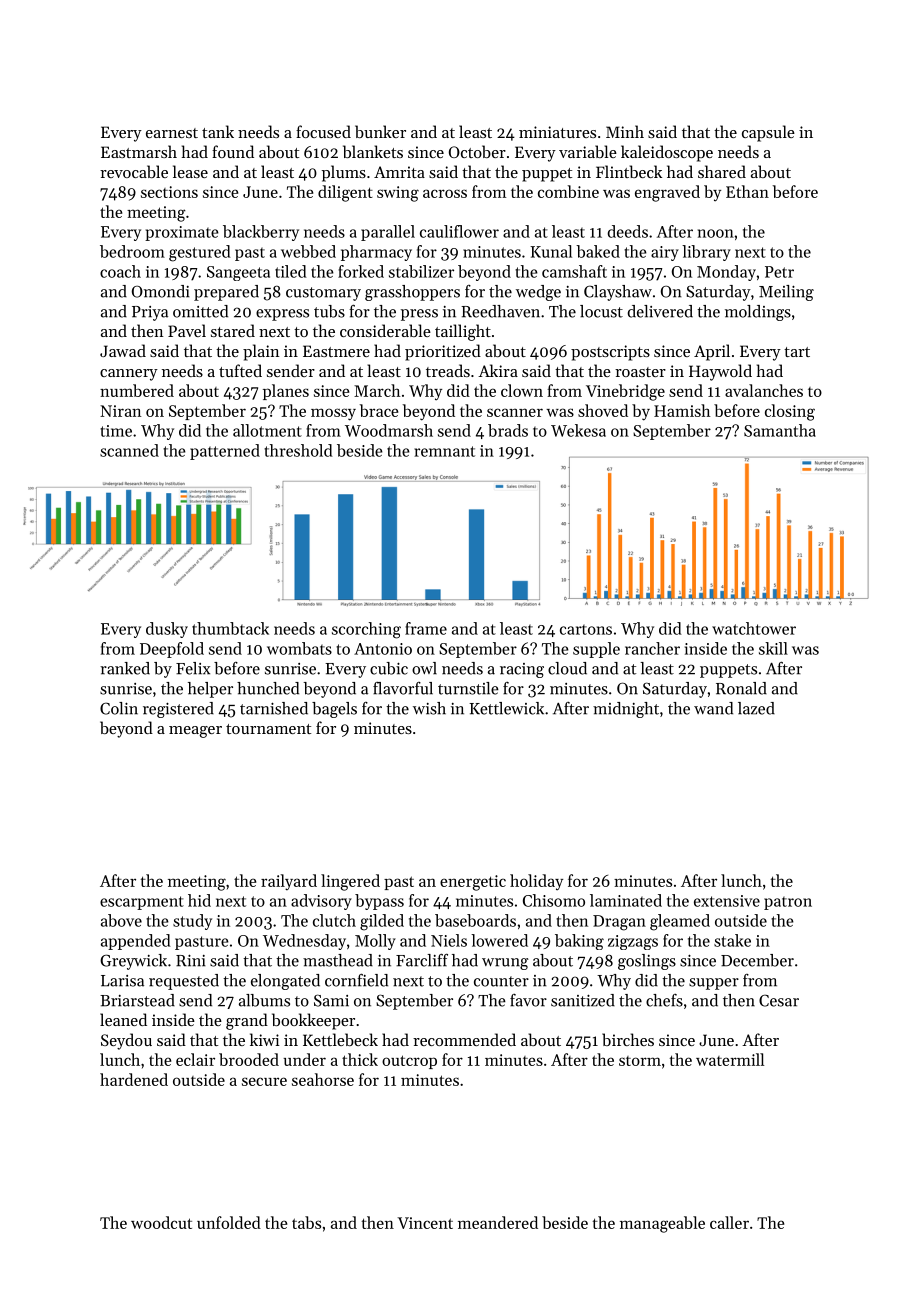 Image resolution: width=924 pixels, height=1308 pixels. I want to click on railyard, so click(289, 882).
